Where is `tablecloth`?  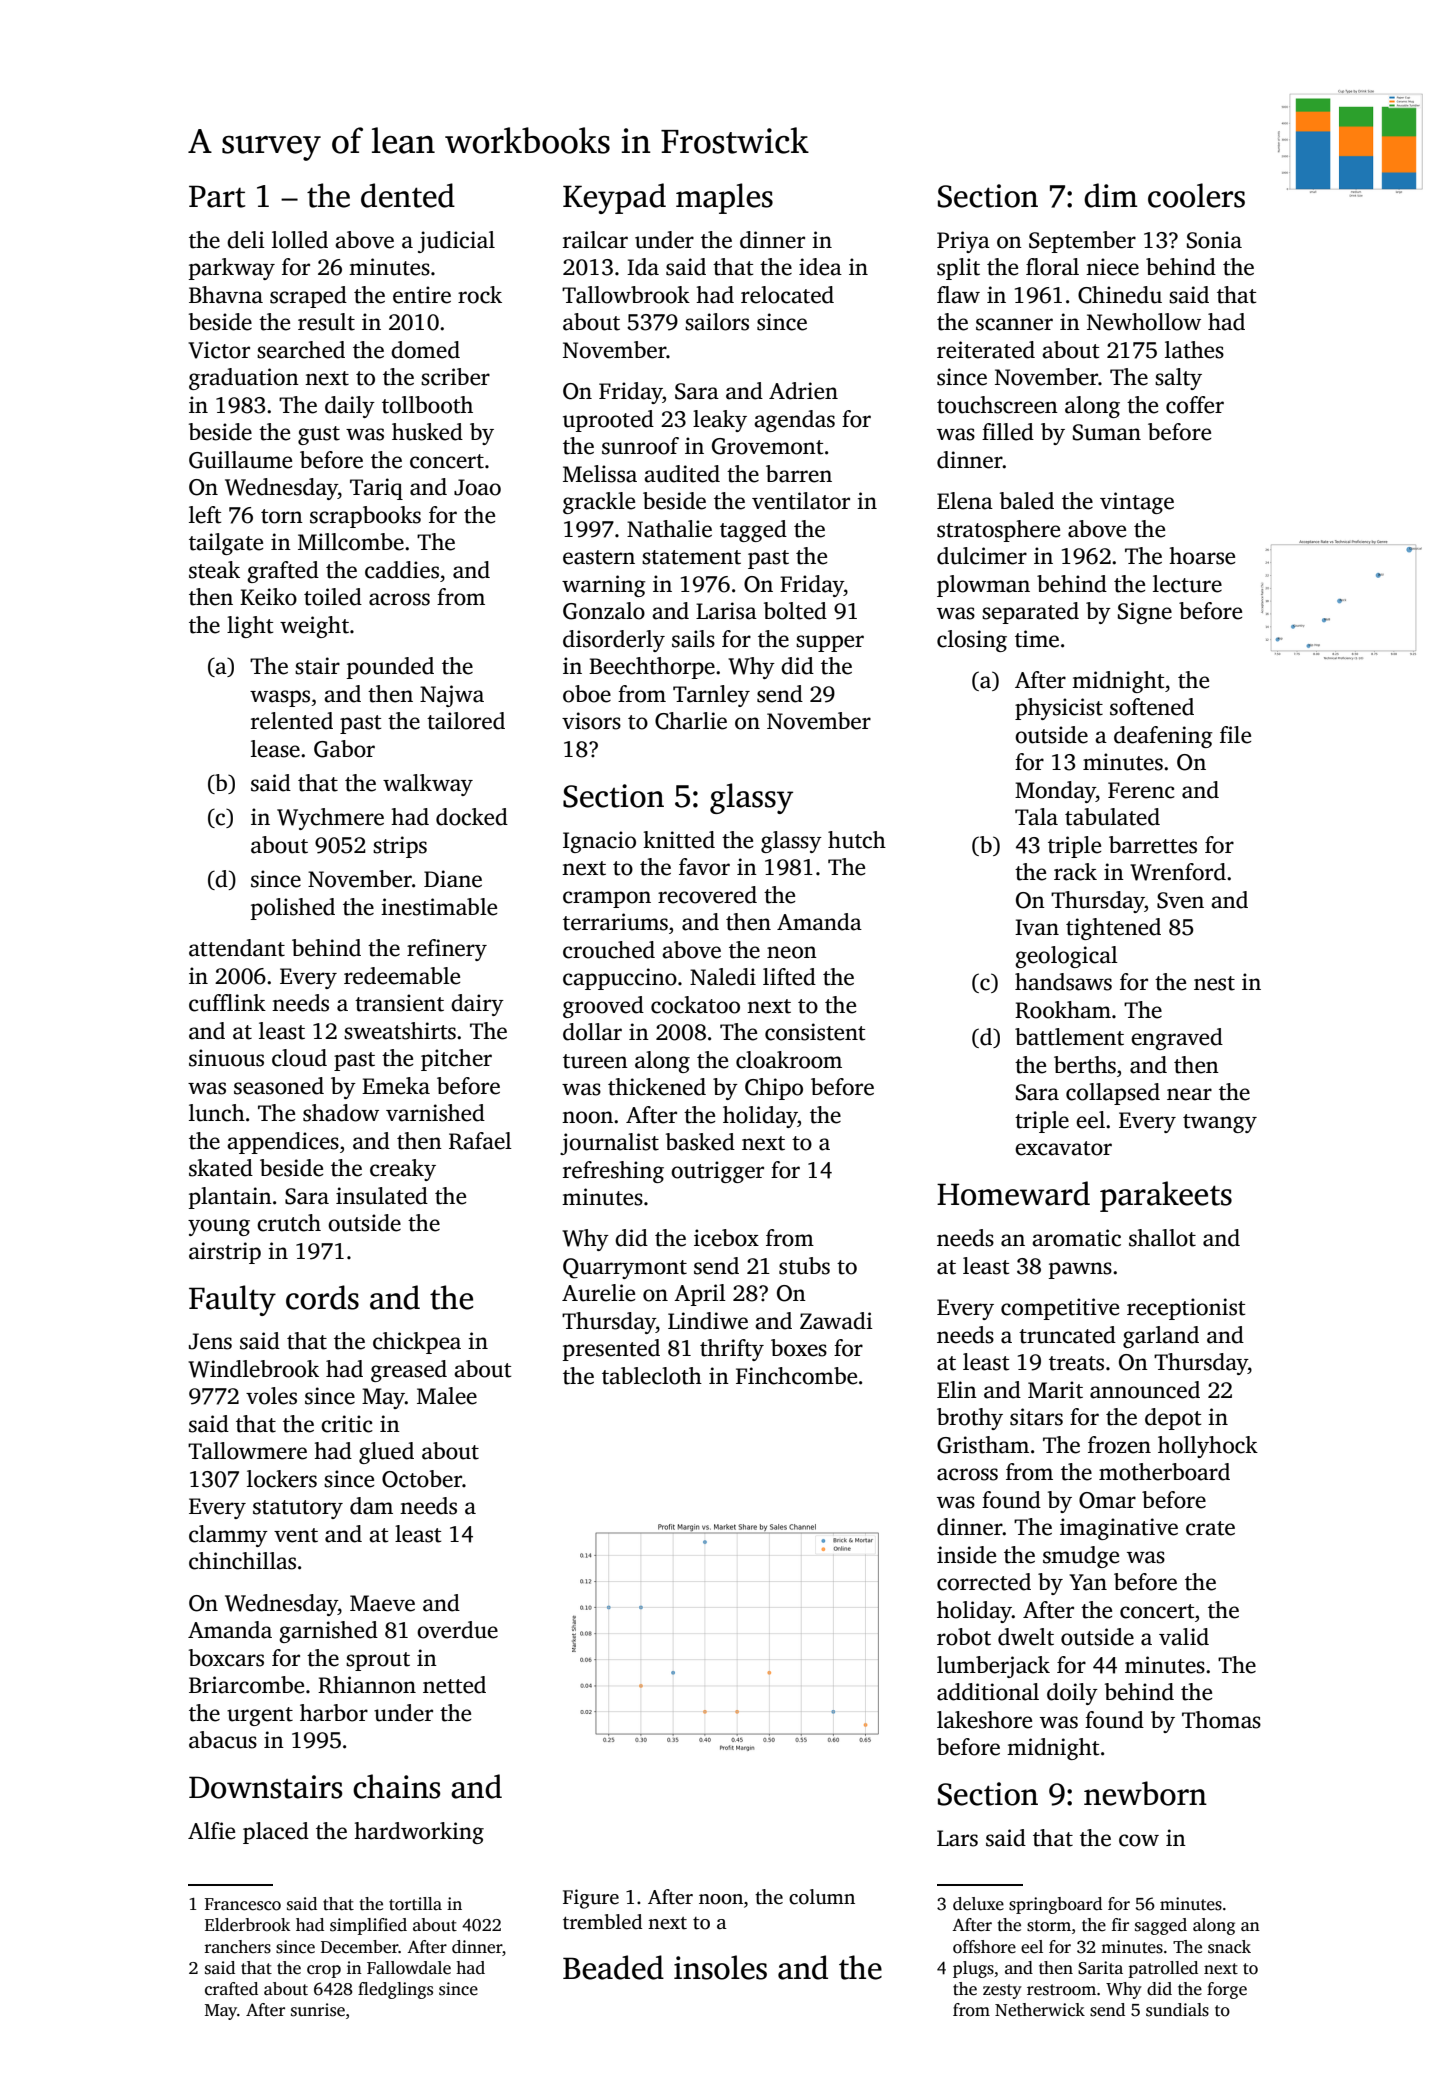
tablecloth is located at coordinates (652, 1376).
